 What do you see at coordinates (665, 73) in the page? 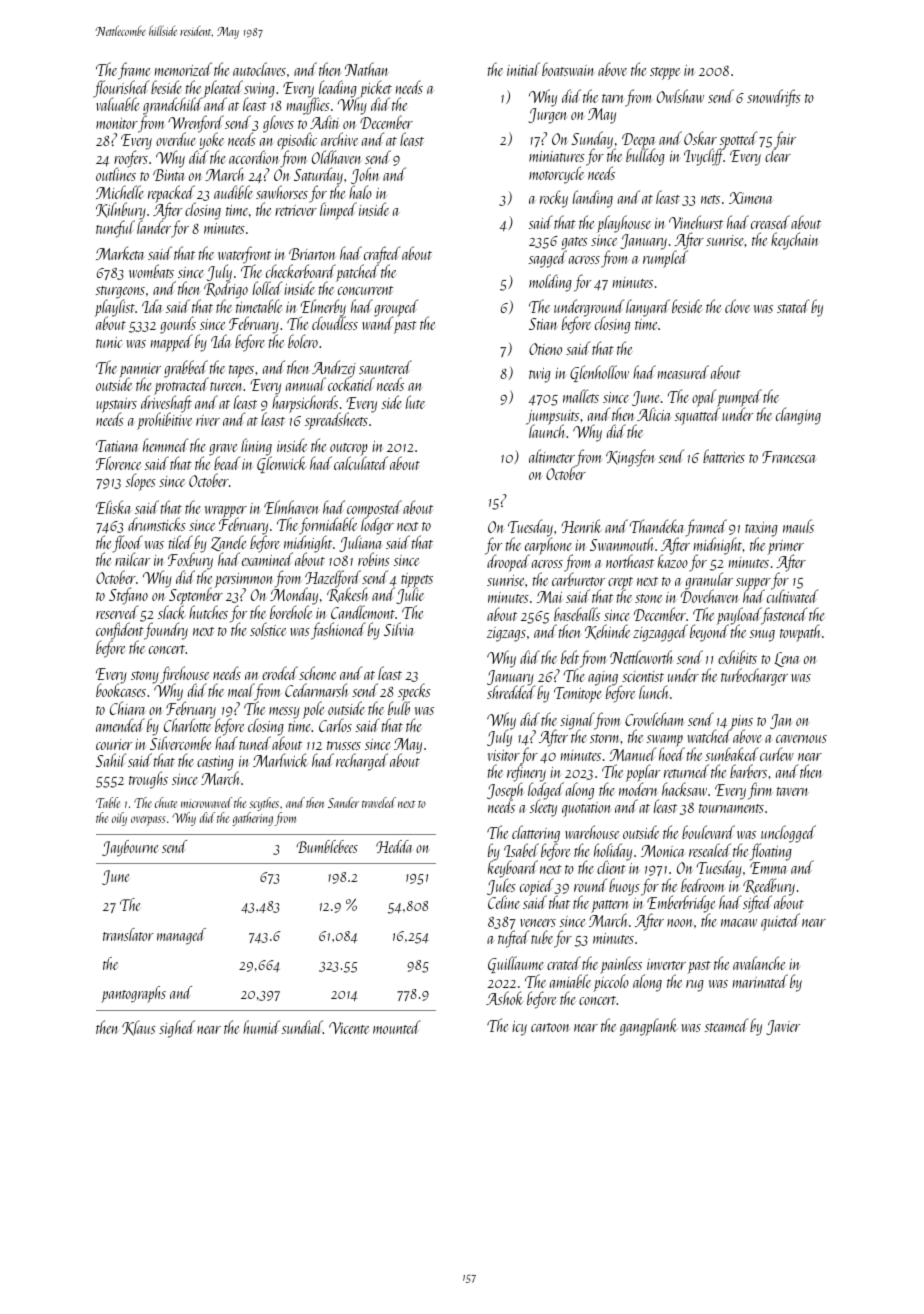
I see `steppe` at bounding box center [665, 73].
